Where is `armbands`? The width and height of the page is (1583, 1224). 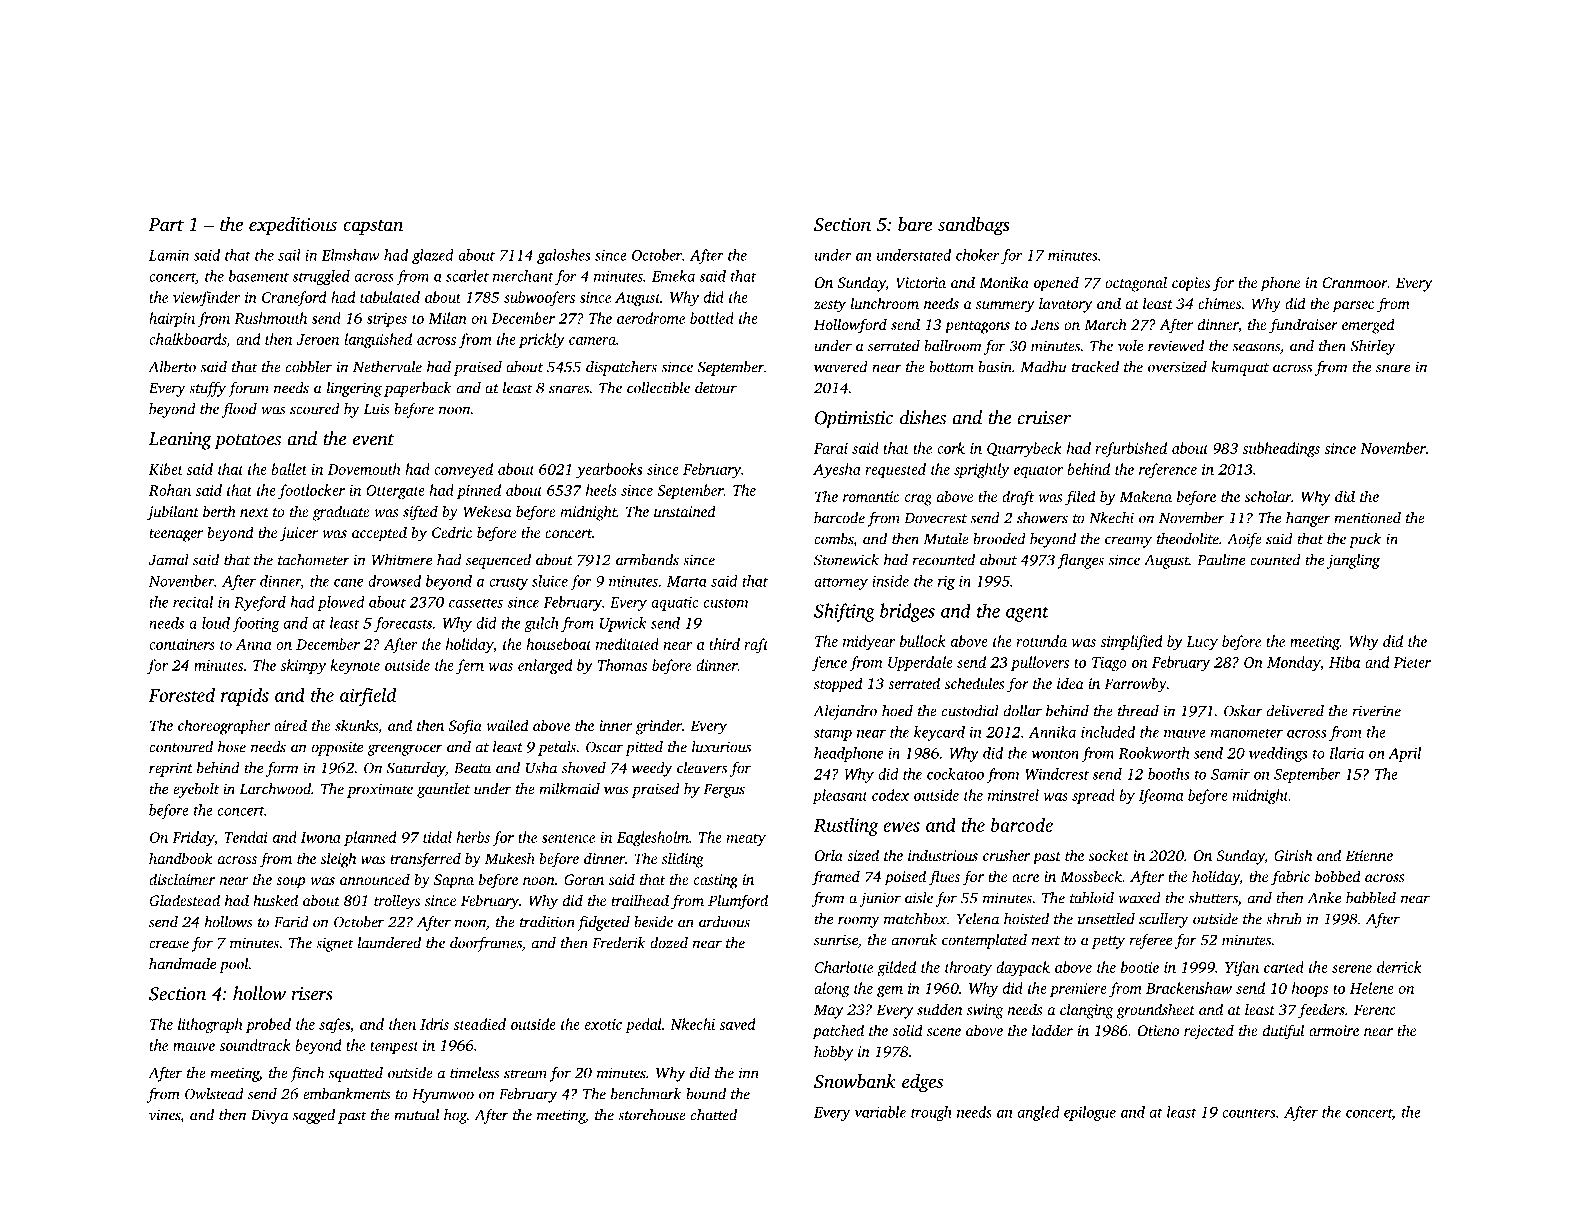 armbands is located at coordinates (647, 560).
